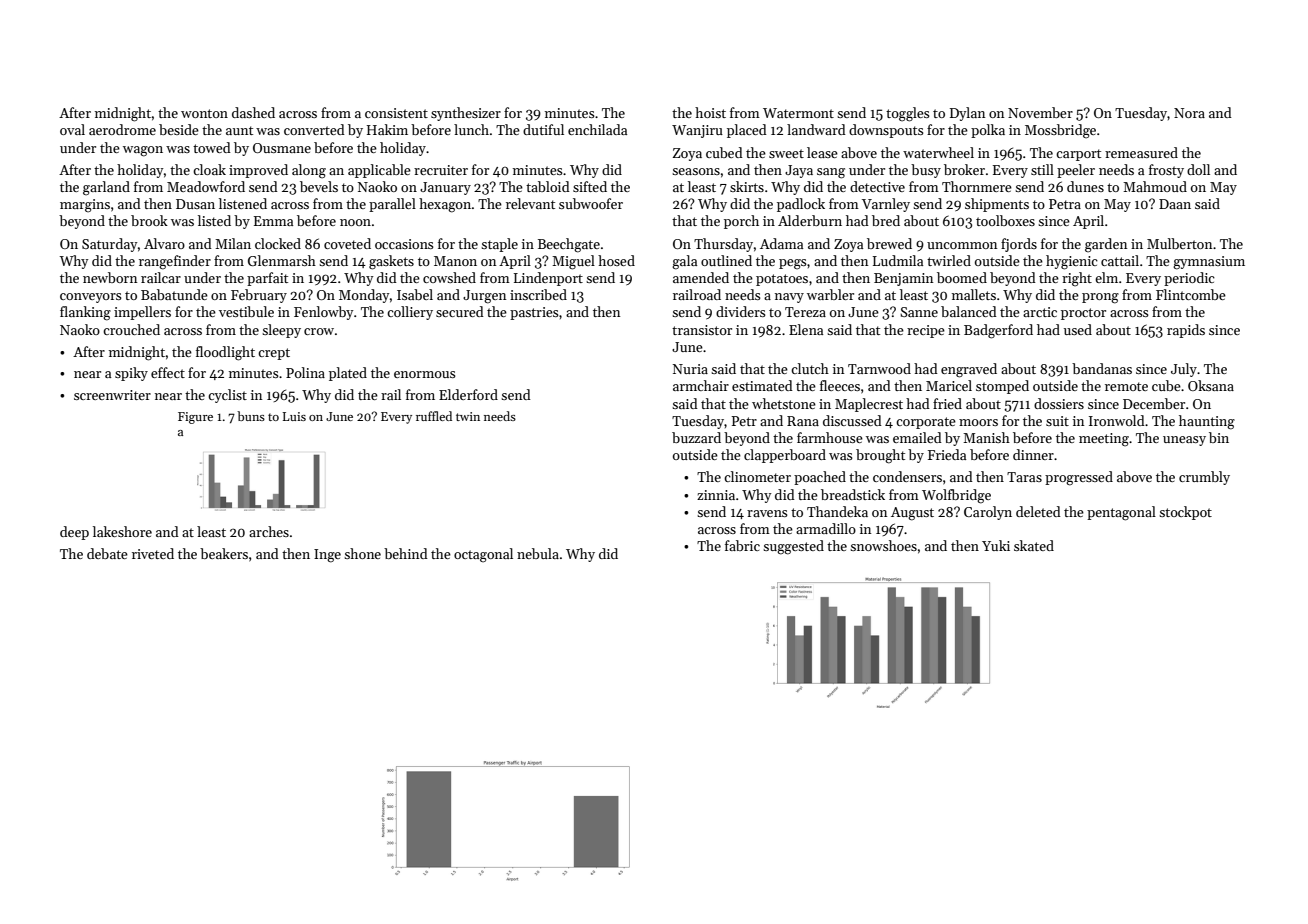 The height and width of the document is (924, 1308). I want to click on Fenlowby, so click(323, 313).
